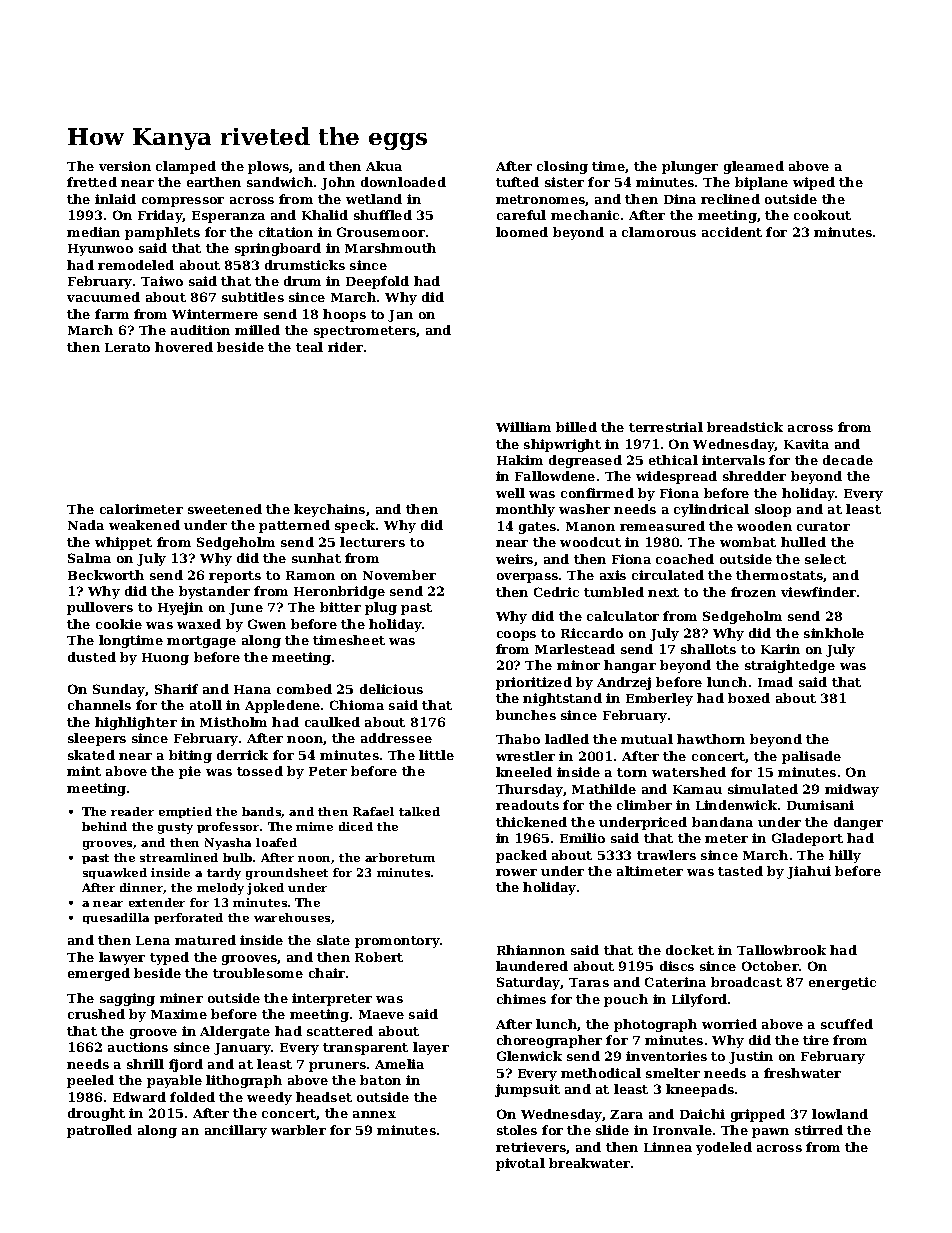  I want to click on median, so click(93, 232).
